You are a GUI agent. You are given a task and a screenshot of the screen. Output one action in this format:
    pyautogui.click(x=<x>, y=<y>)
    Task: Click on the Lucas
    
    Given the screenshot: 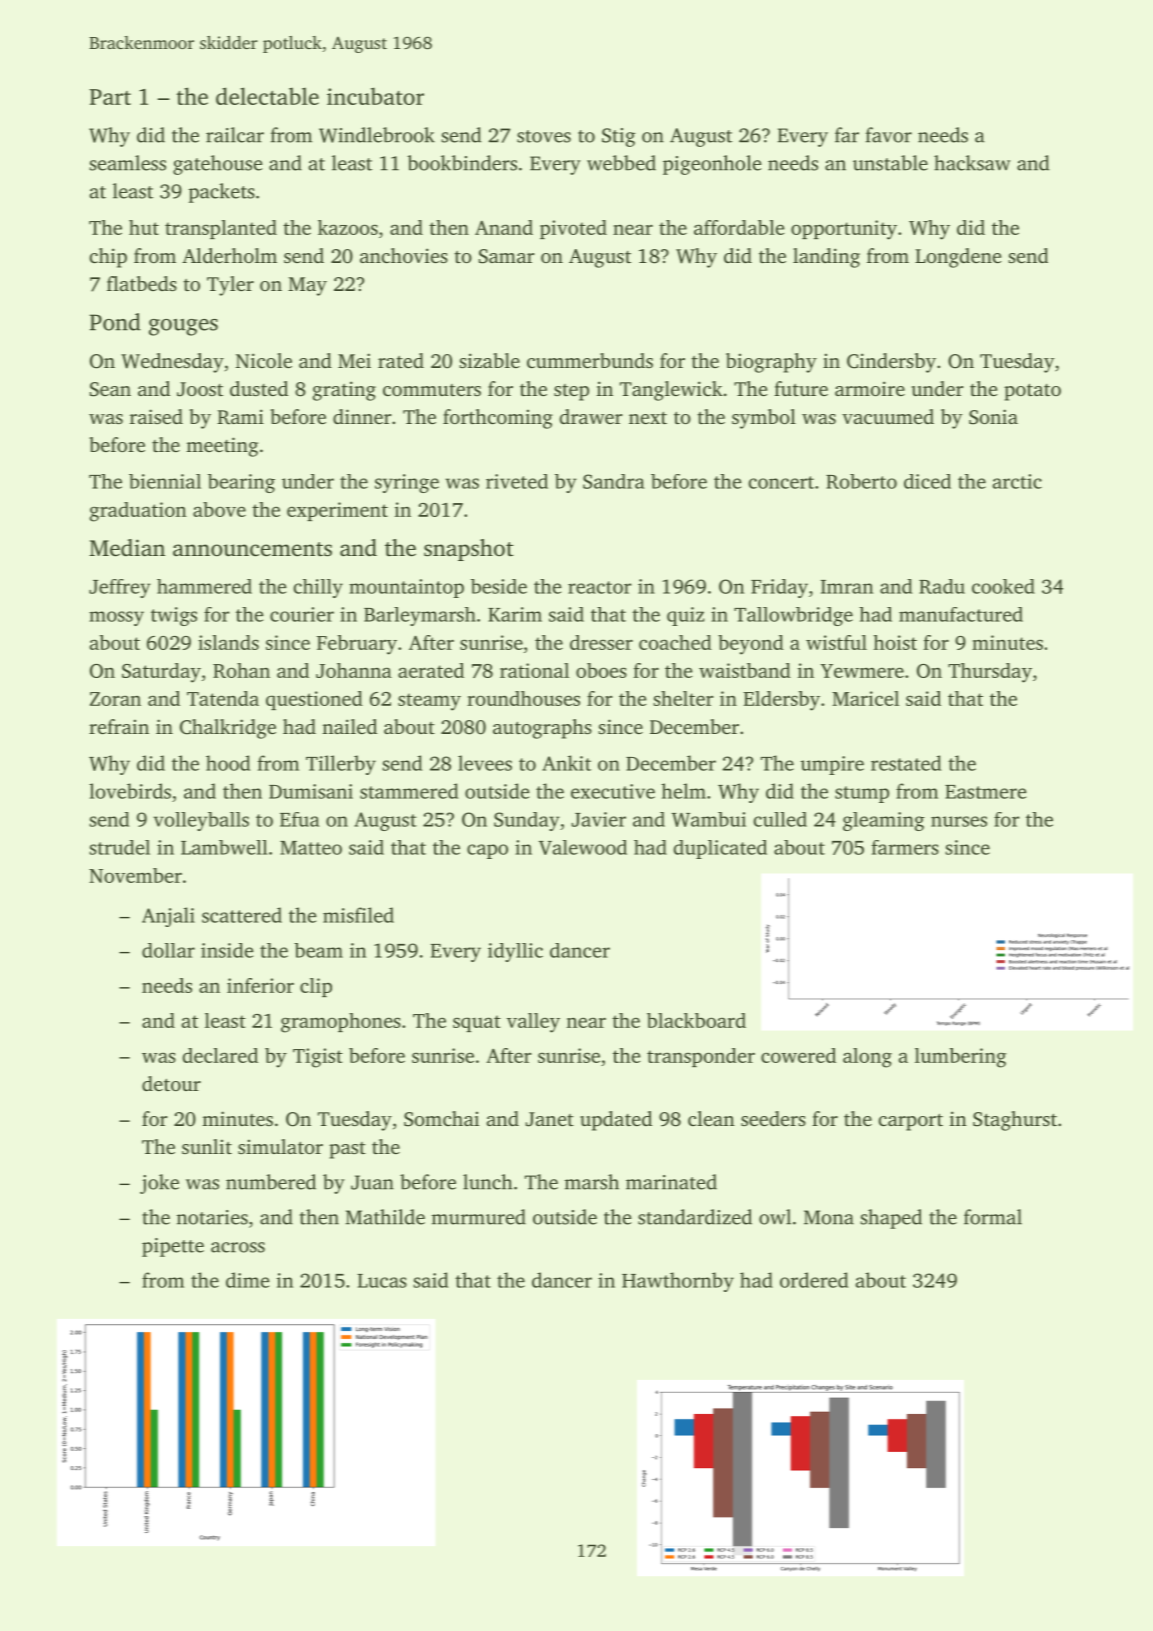 What is the action you would take?
    pyautogui.click(x=382, y=1281)
